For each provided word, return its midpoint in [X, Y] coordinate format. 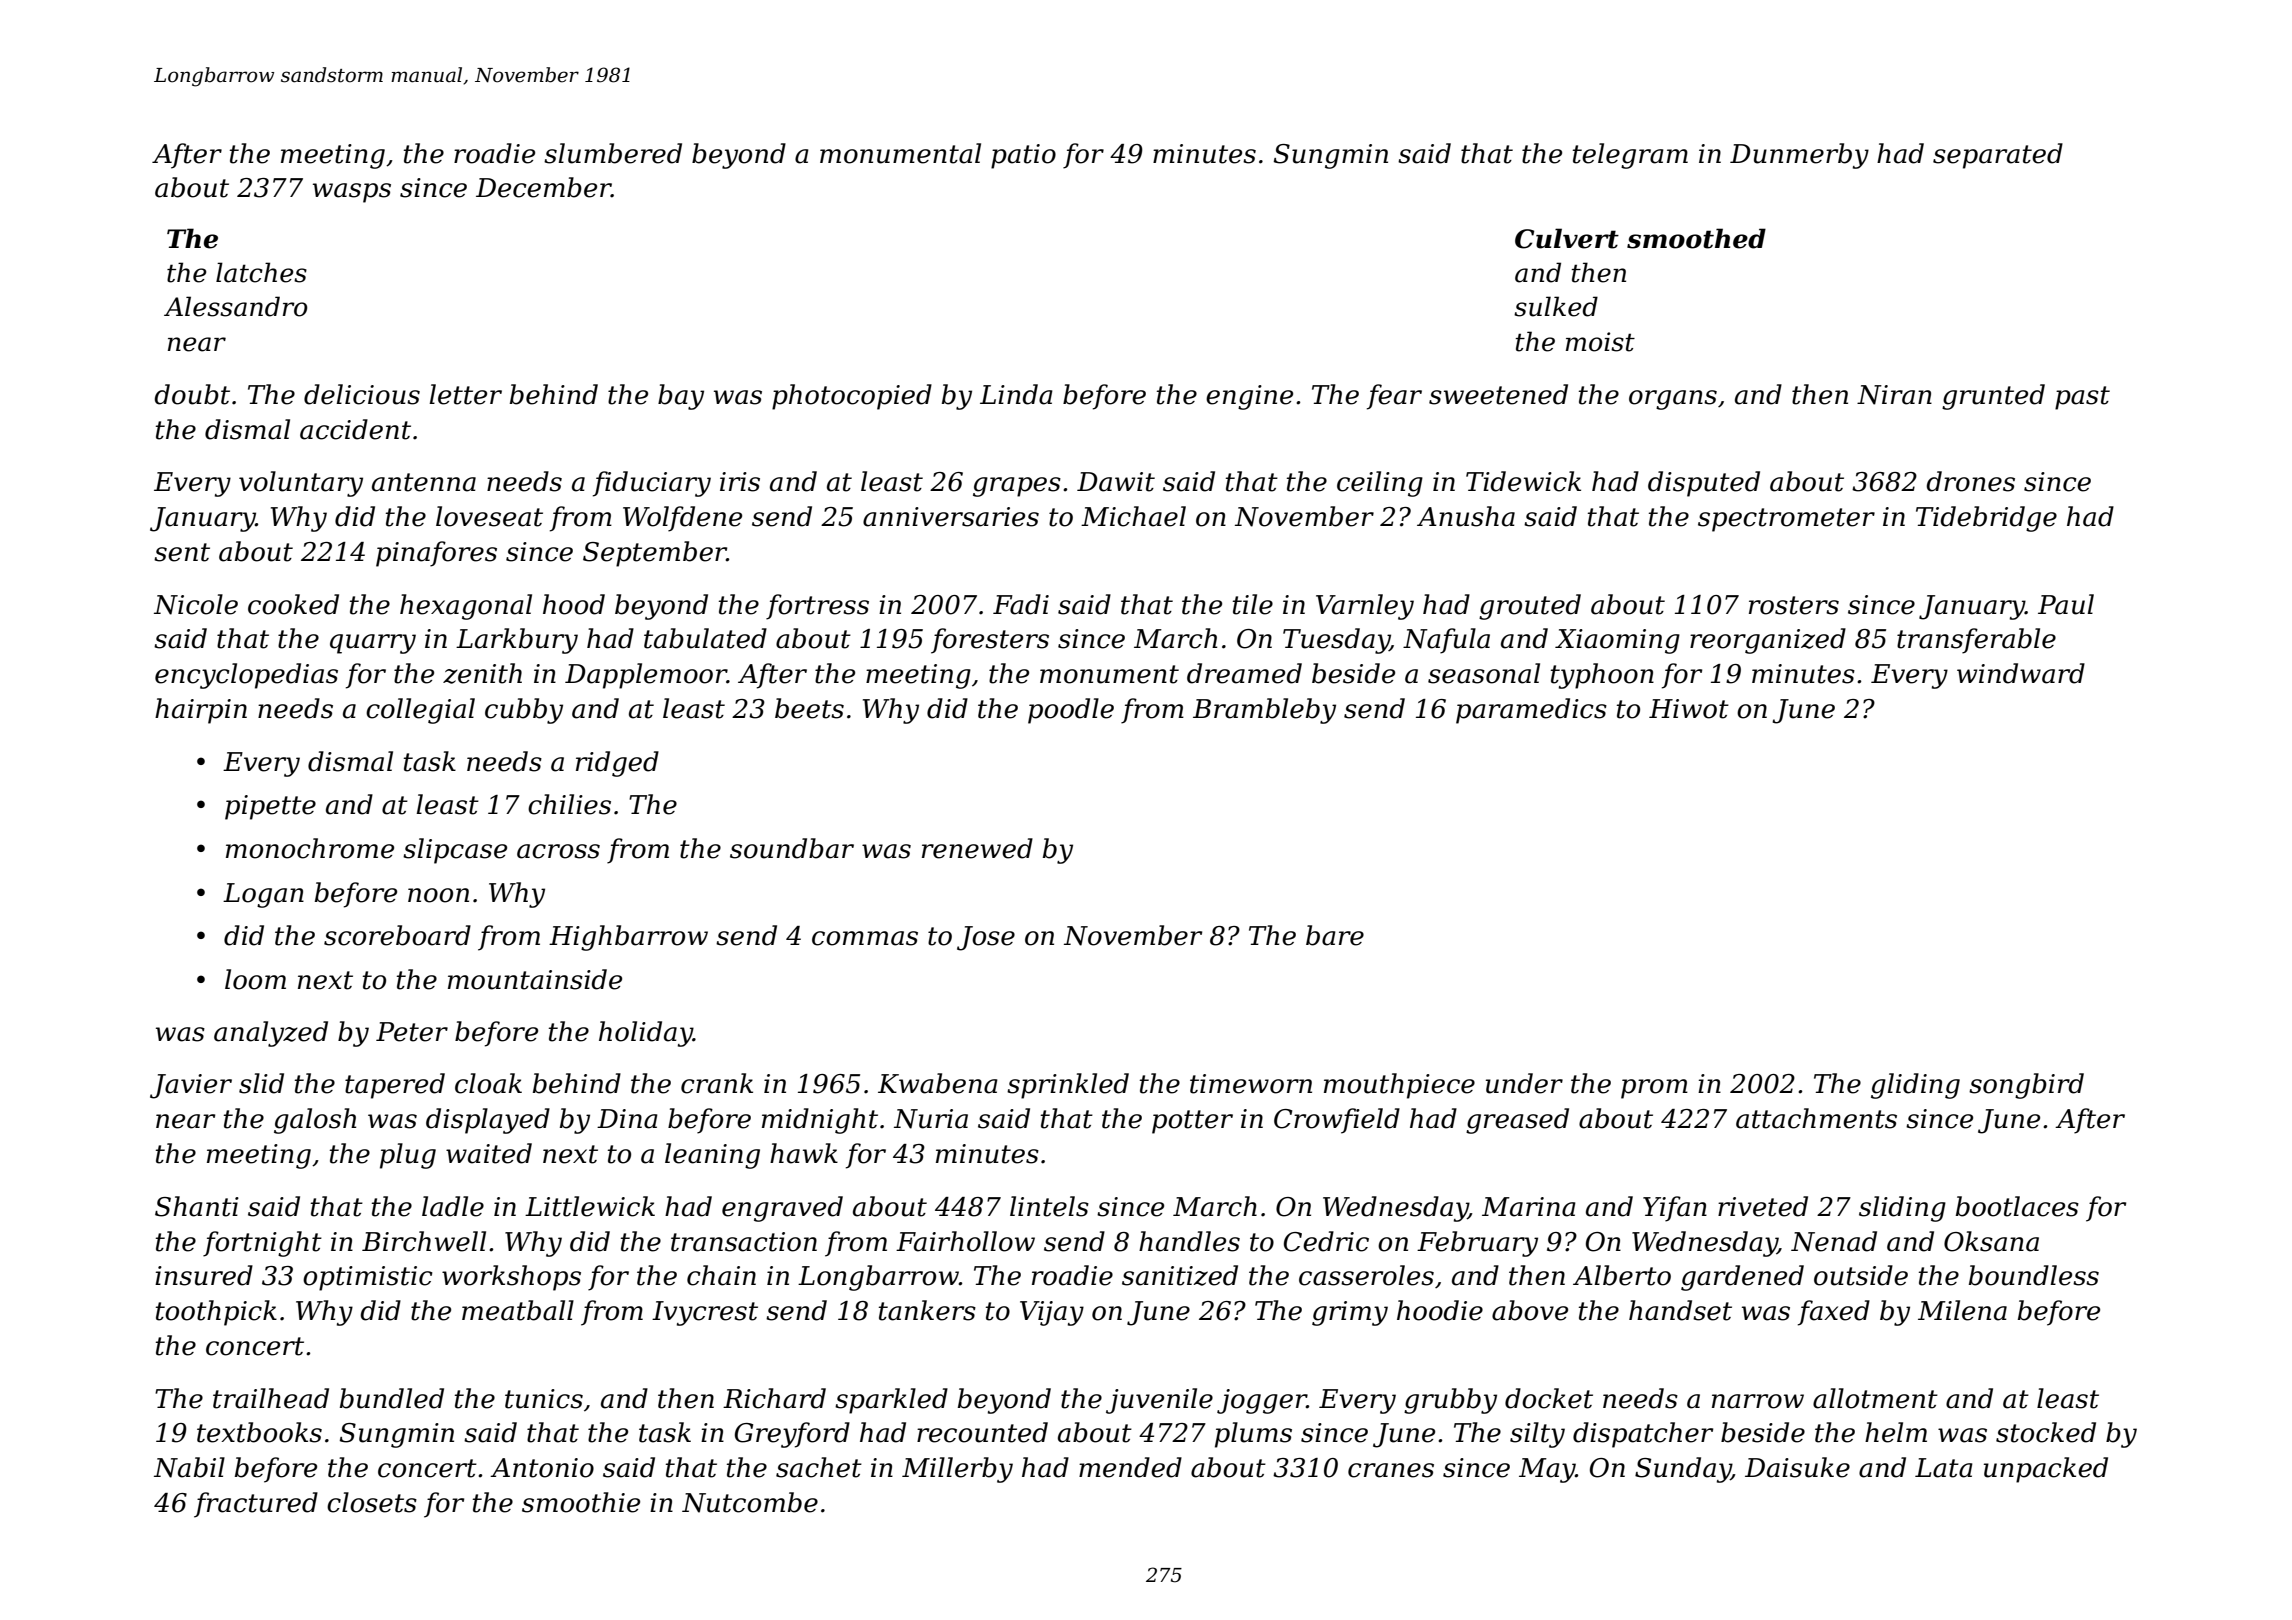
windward [2021, 673]
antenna [424, 482]
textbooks [259, 1432]
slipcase [455, 851]
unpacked [2046, 1470]
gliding [1915, 1086]
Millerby [957, 1470]
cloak [488, 1083]
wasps [352, 193]
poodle [1071, 711]
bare [1335, 935]
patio [1023, 156]
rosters [1794, 605]
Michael [1133, 516]
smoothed [1696, 238]
